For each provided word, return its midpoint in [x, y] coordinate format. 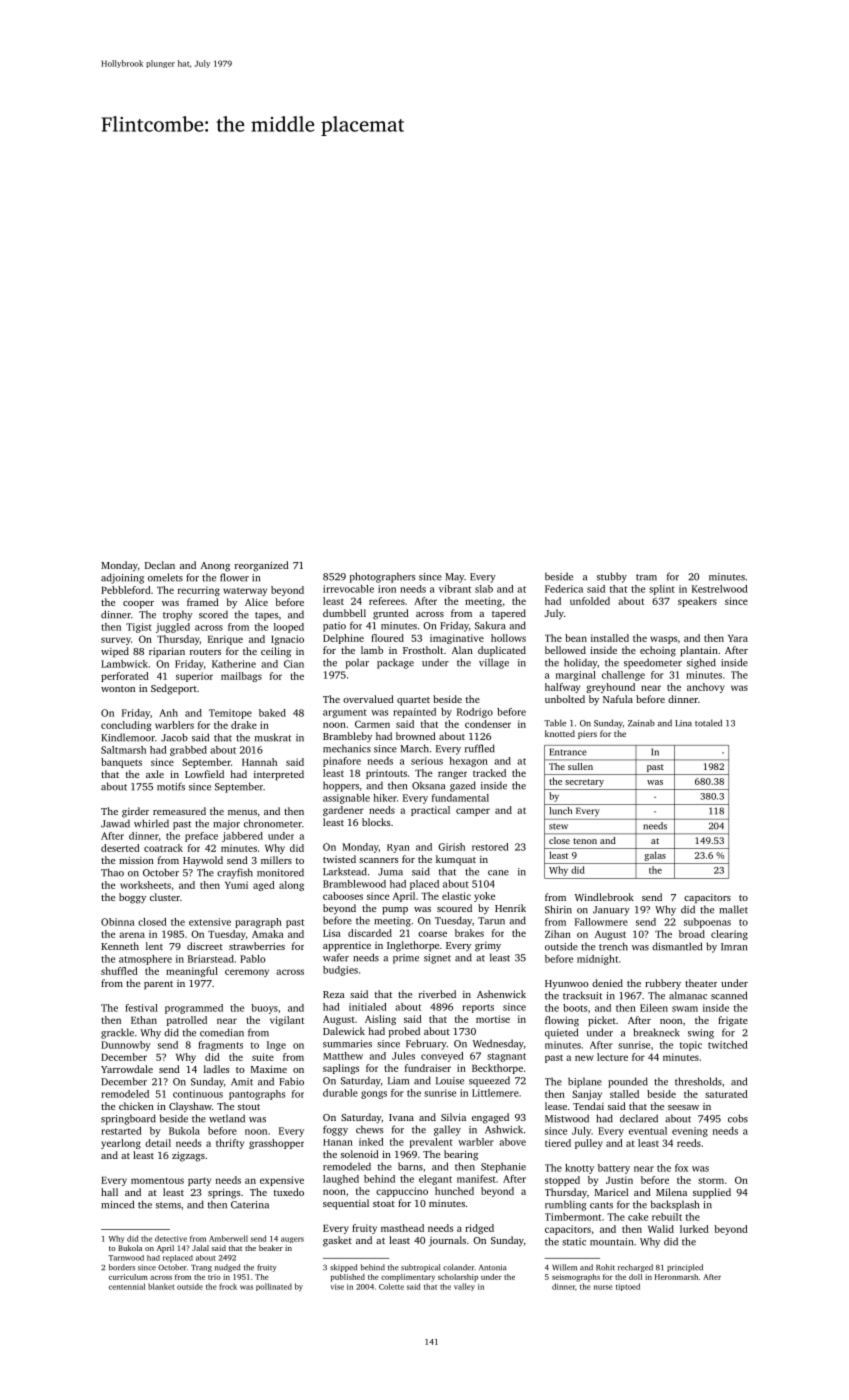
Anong [215, 567]
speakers [697, 602]
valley [464, 1287]
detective [171, 1238]
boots [575, 1008]
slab [484, 589]
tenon [585, 841]
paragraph [258, 923]
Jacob [174, 737]
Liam [398, 1081]
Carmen [372, 724]
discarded [370, 933]
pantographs [257, 1095]
